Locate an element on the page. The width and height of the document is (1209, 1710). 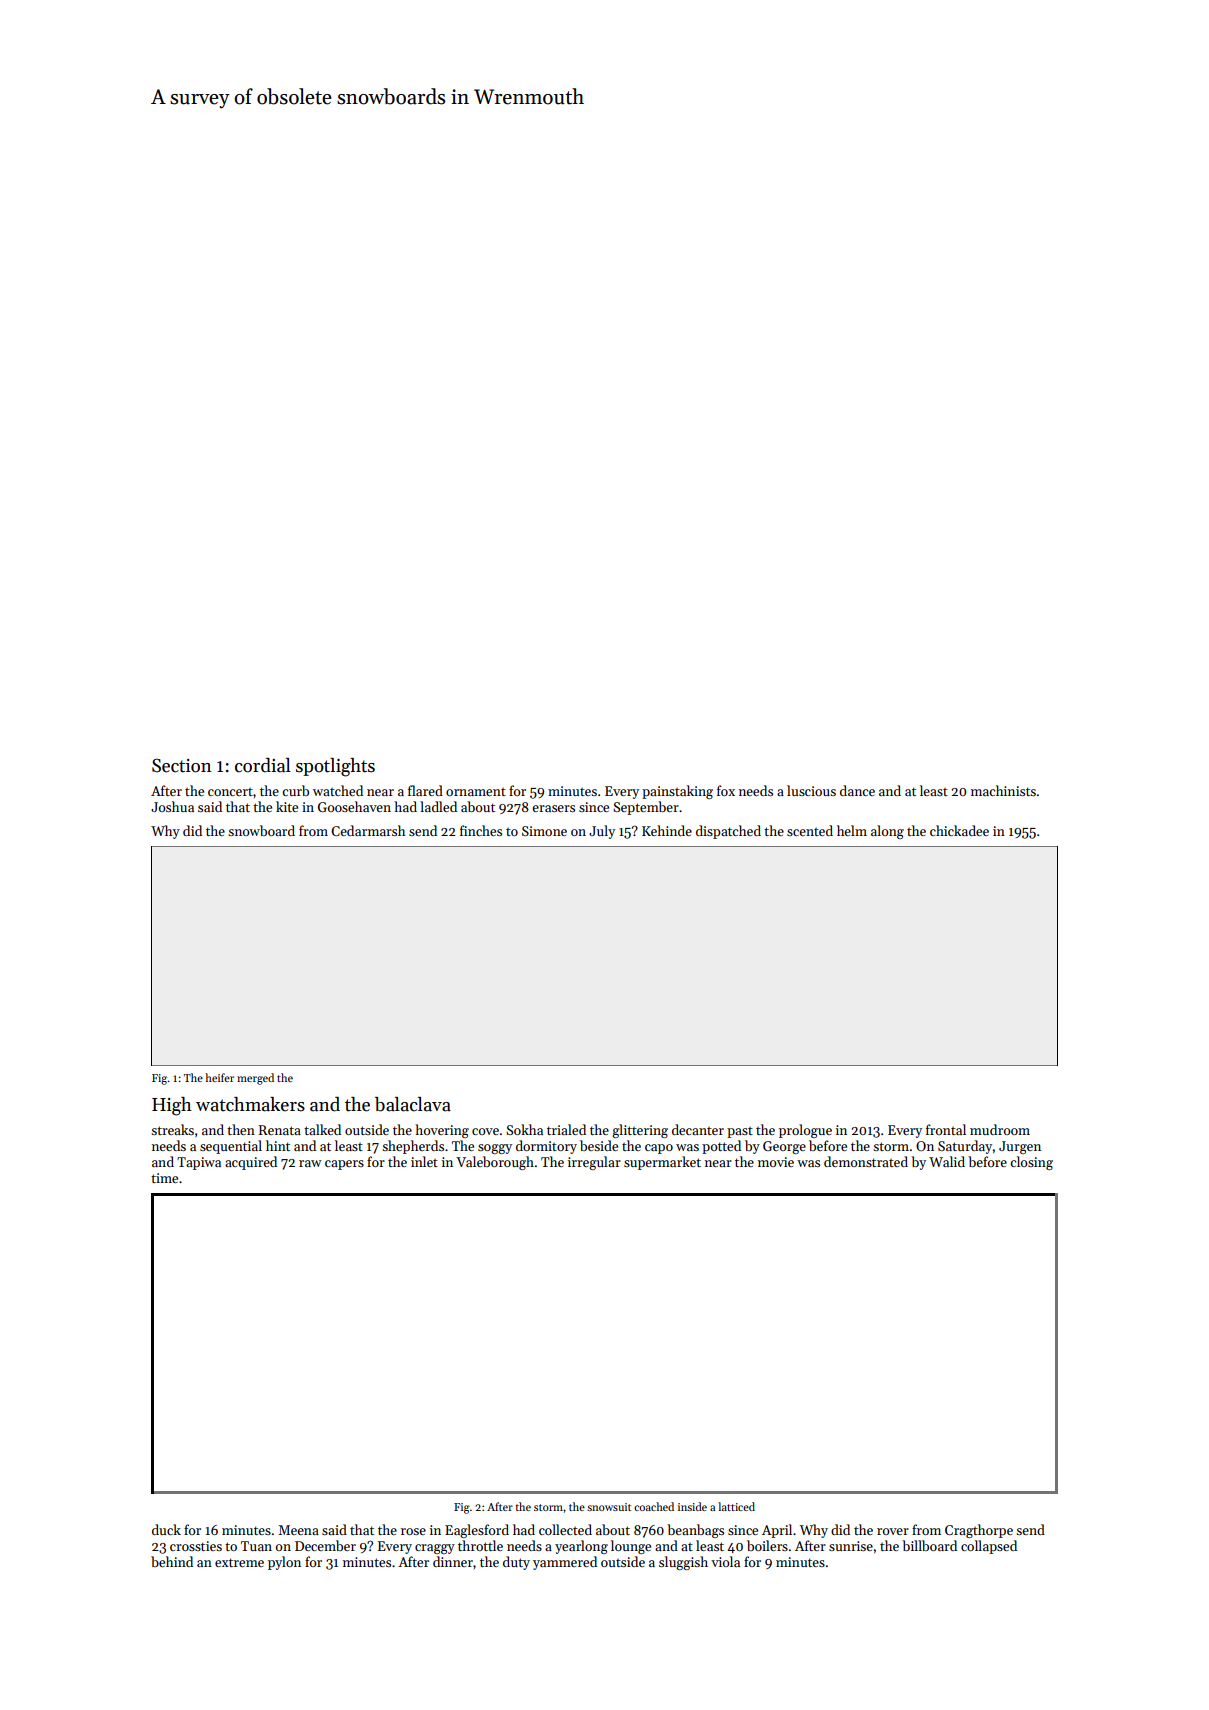
ornament is located at coordinates (476, 792).
